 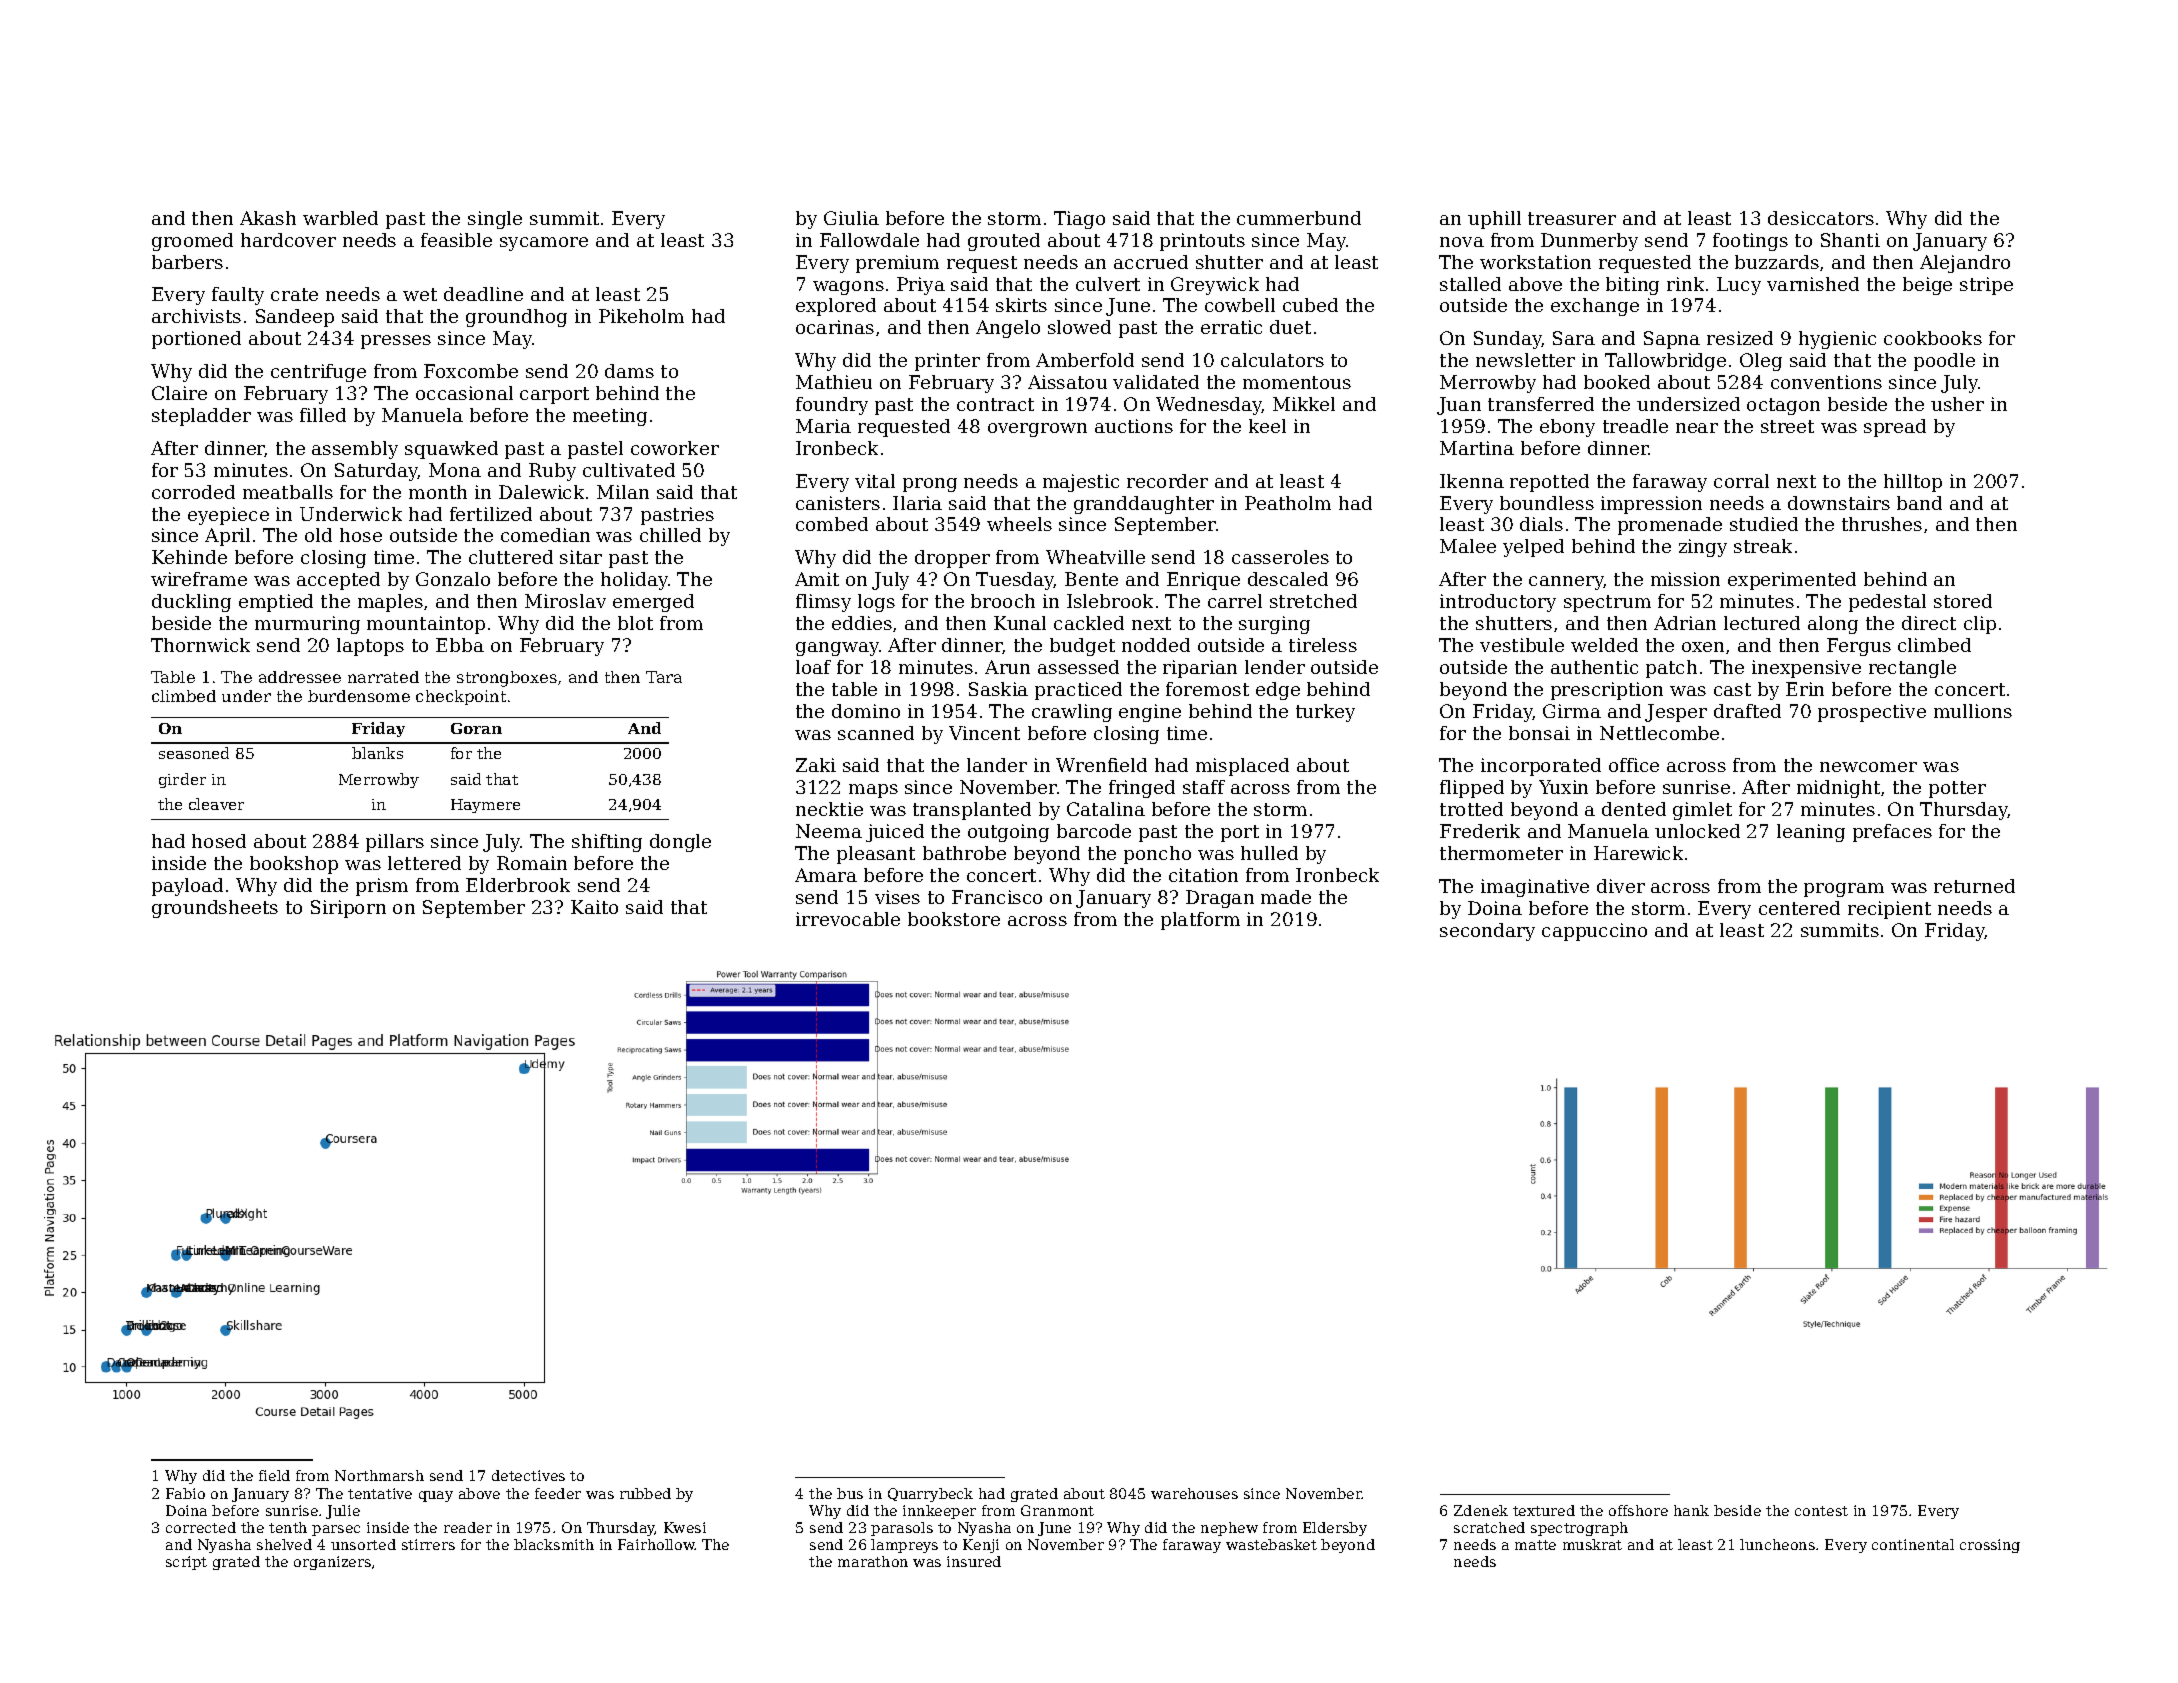 I want to click on cummerbund, so click(x=1299, y=218).
